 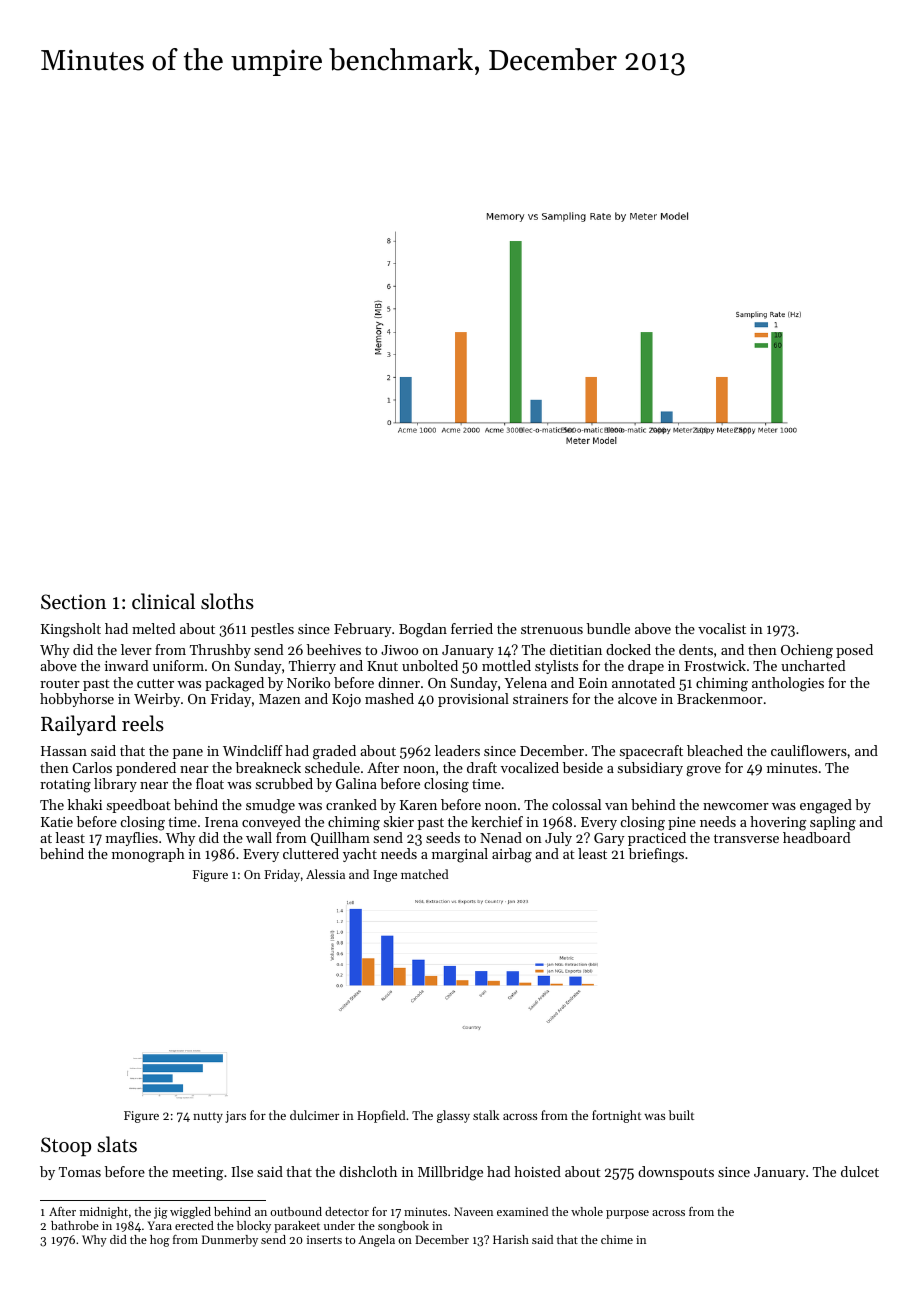 I want to click on monograph, so click(x=148, y=855).
